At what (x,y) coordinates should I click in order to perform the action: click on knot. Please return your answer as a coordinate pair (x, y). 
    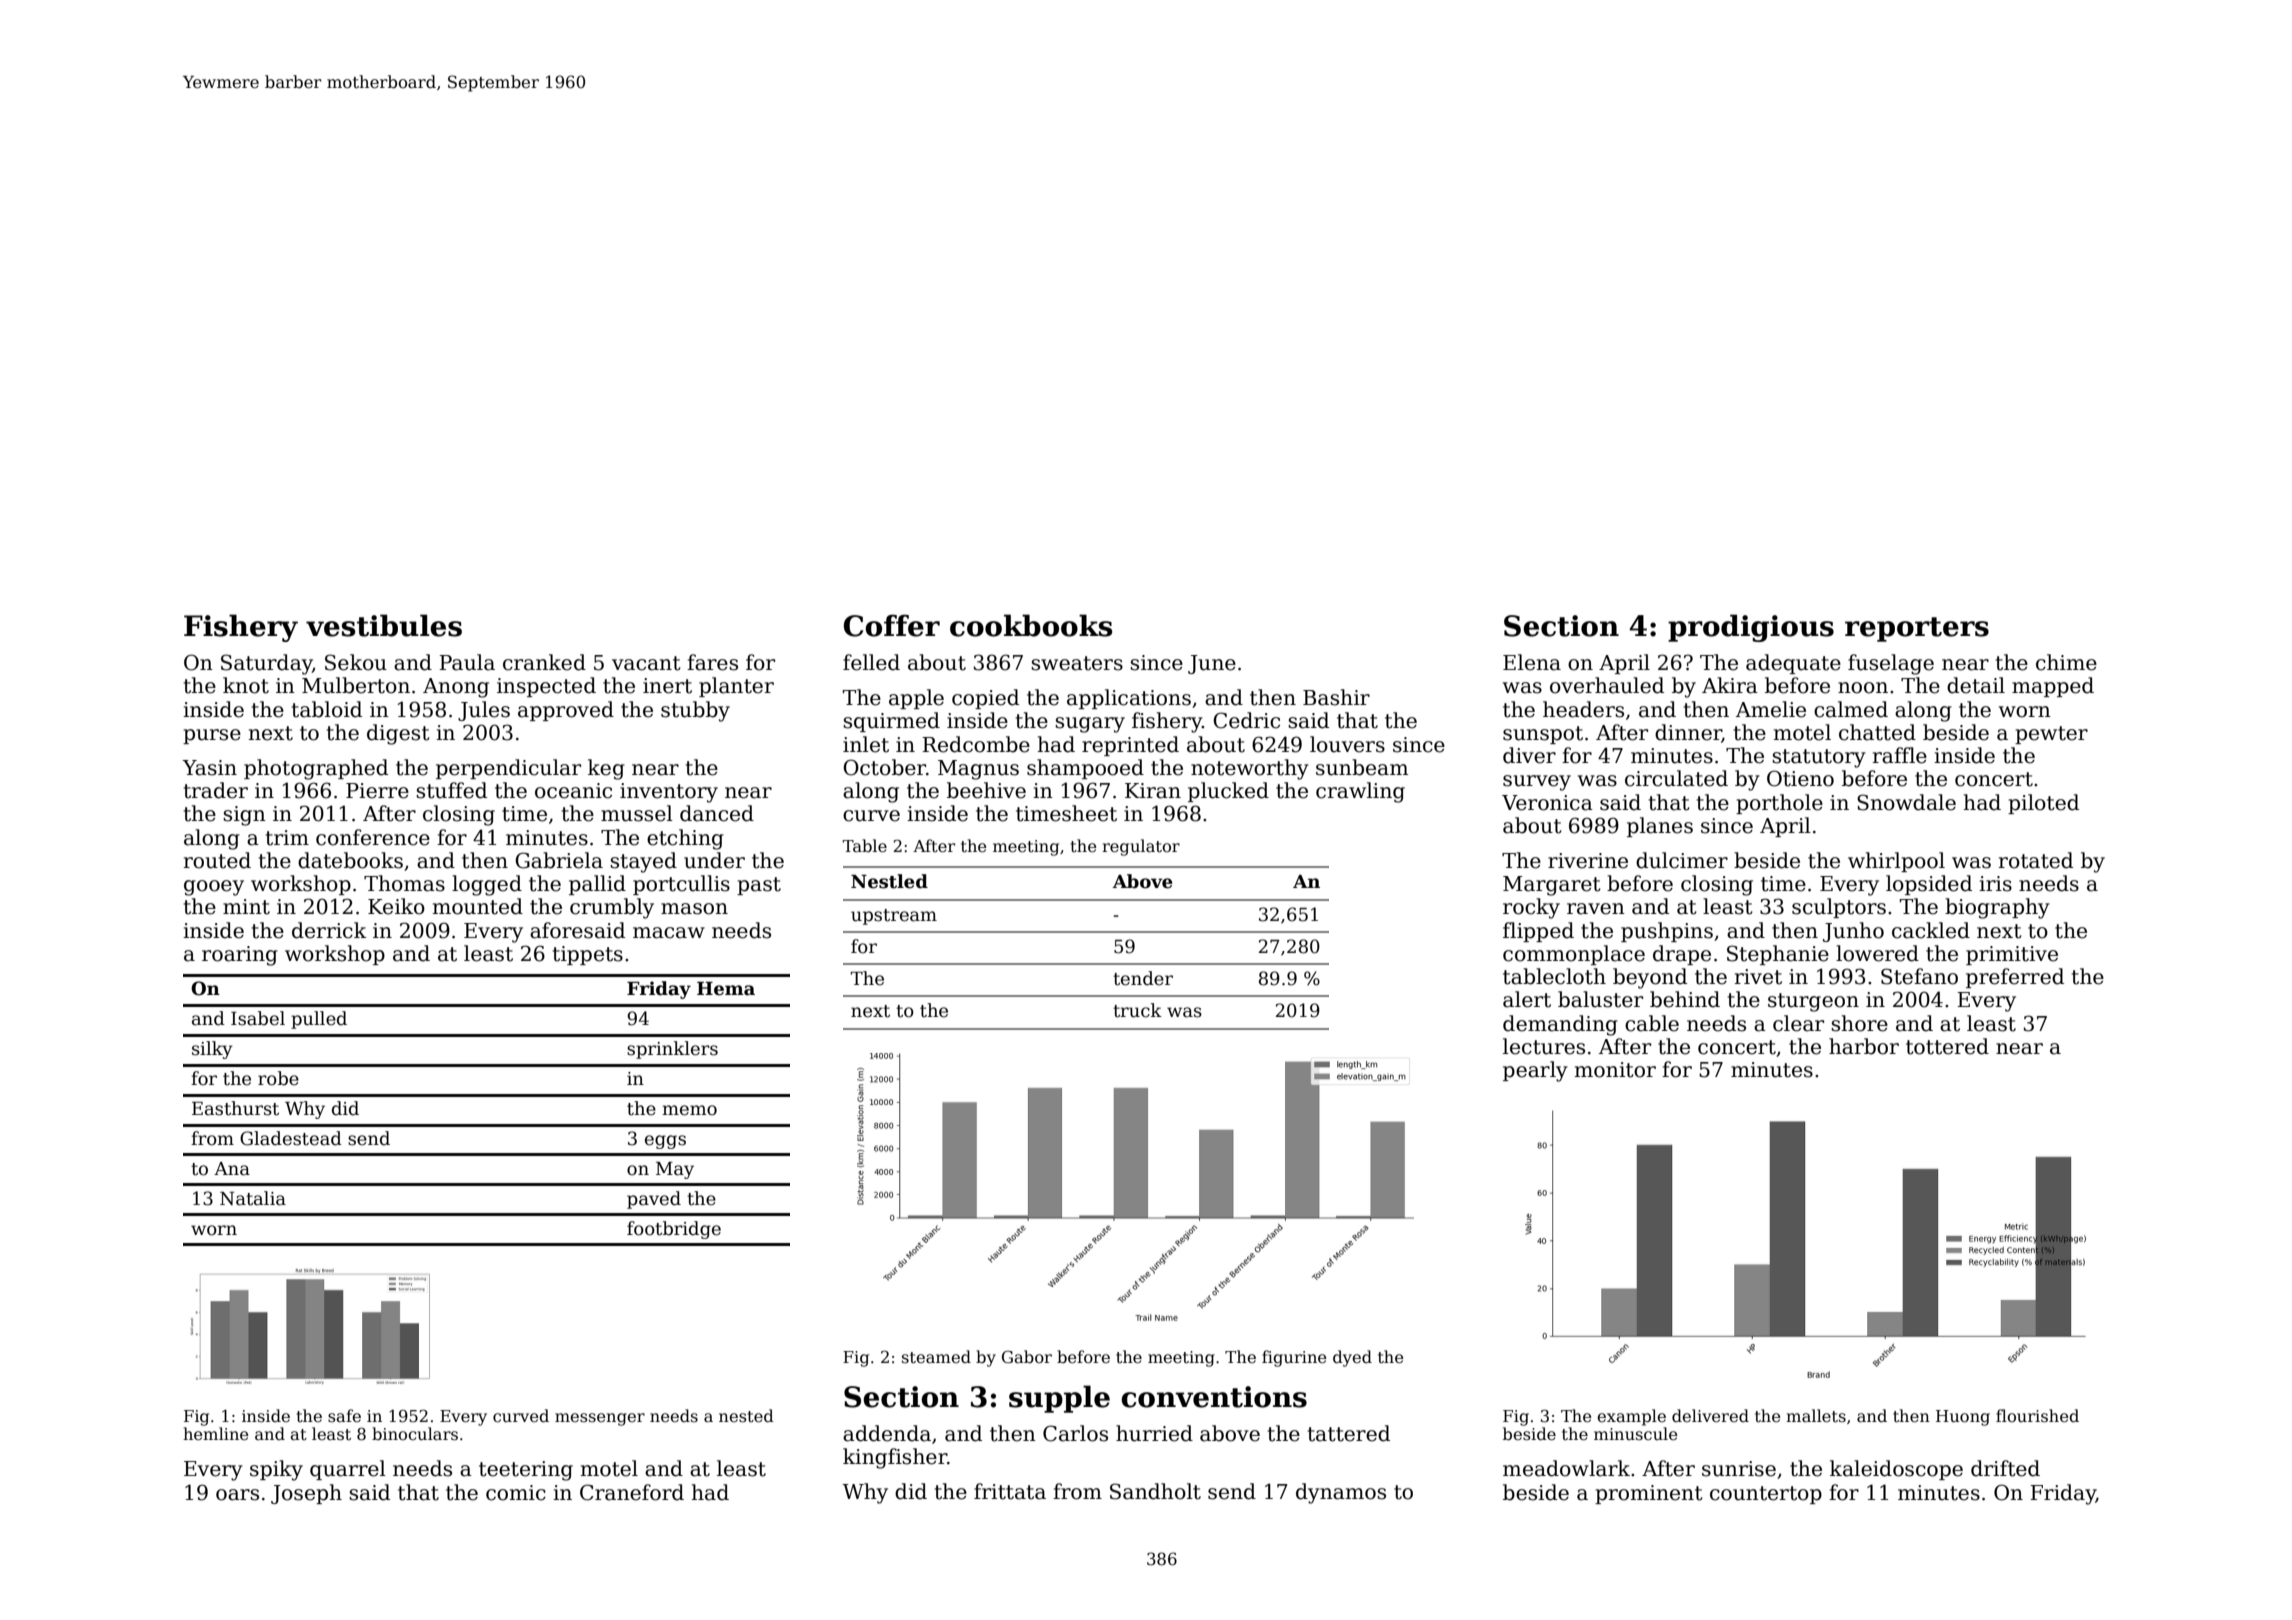
    Looking at the image, I should click on (246, 685).
